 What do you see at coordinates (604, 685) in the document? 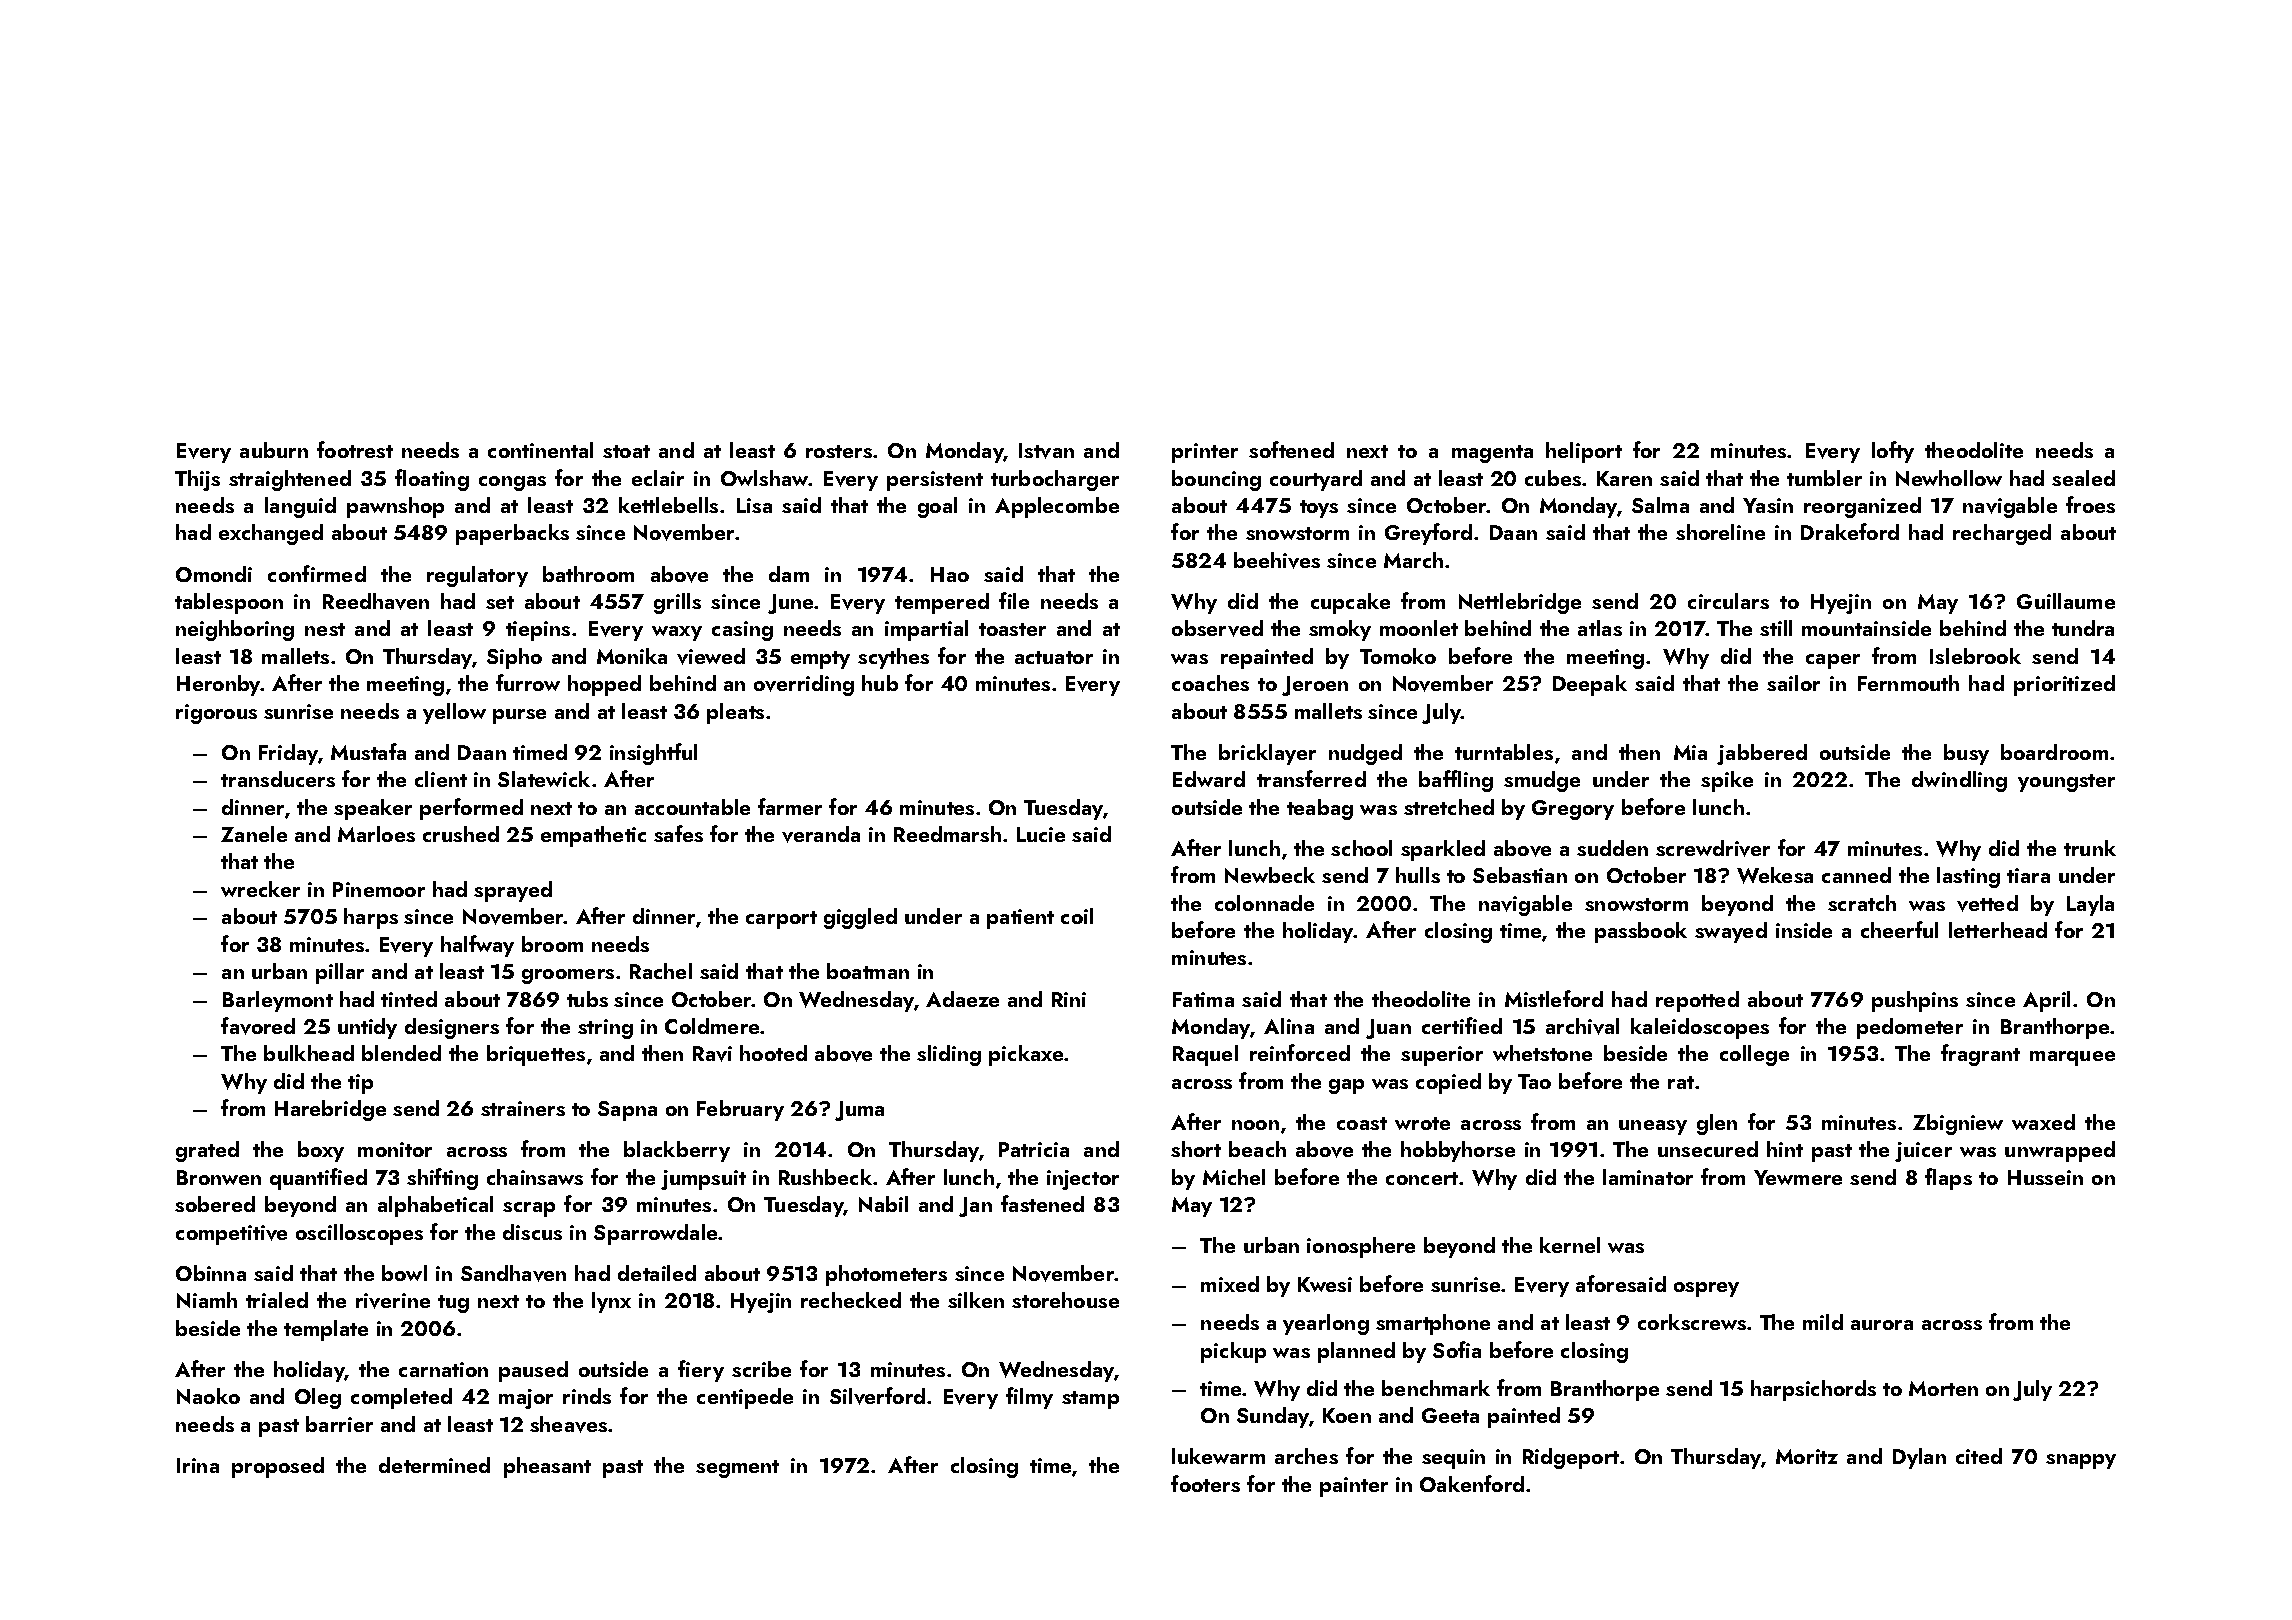
I see `hopped` at bounding box center [604, 685].
